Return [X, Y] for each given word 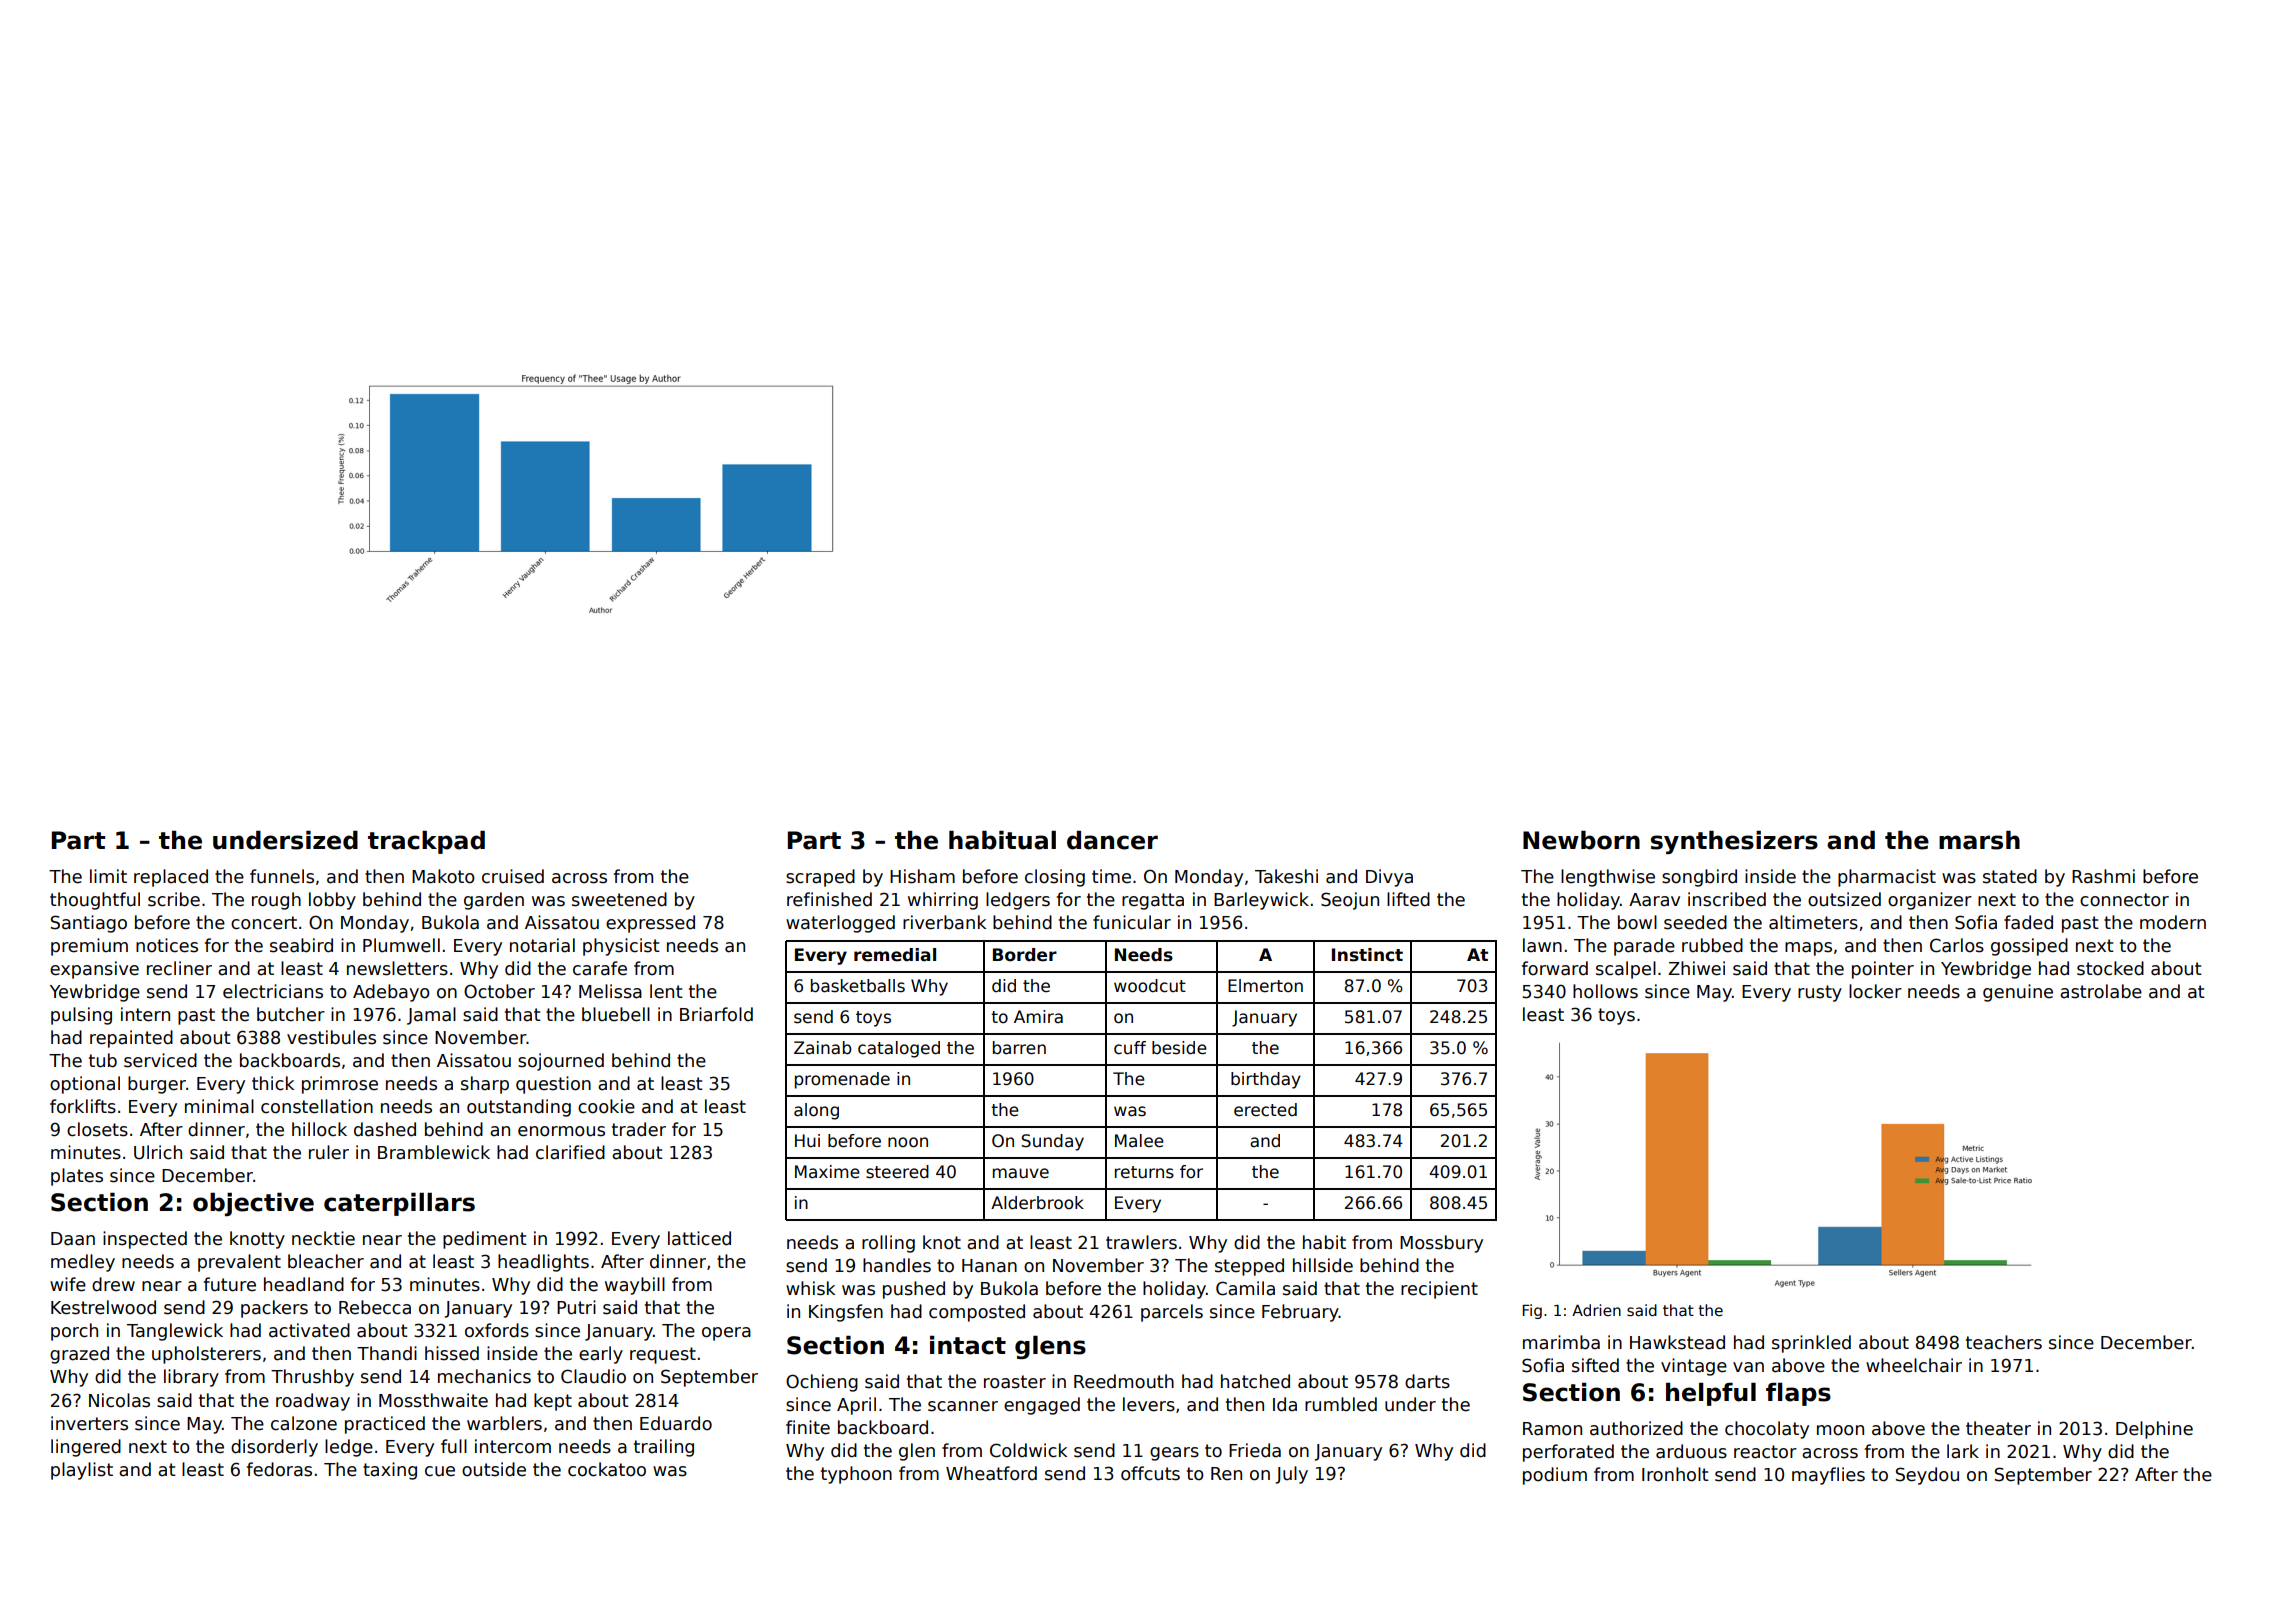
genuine [2018, 993]
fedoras [279, 1469]
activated [309, 1330]
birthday [1266, 1080]
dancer [1112, 840]
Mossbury [1441, 1244]
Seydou [1927, 1476]
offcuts [1150, 1473]
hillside [1323, 1265]
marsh [1979, 840]
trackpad [426, 842]
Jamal [431, 1016]
